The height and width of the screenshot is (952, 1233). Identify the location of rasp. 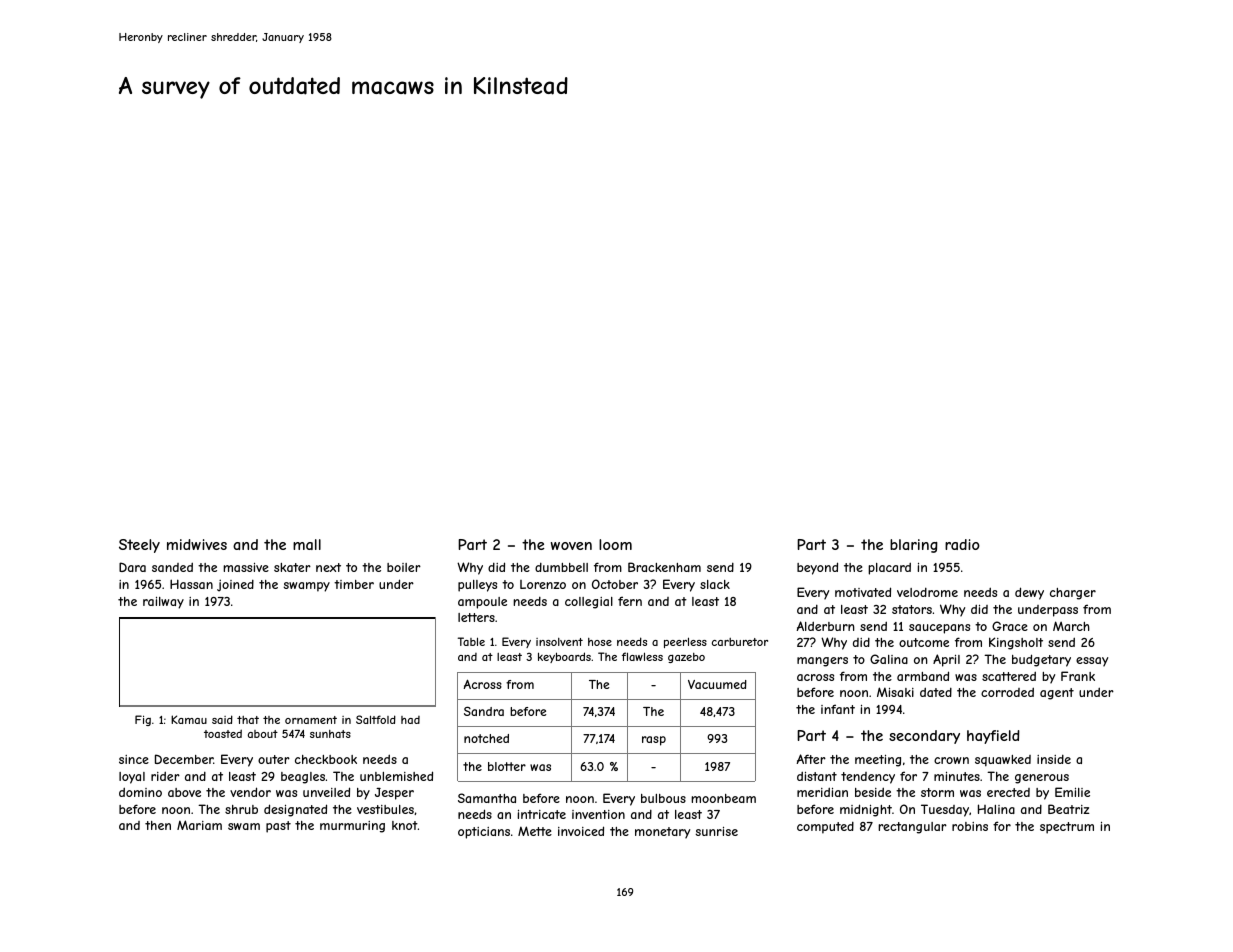
(654, 741).
